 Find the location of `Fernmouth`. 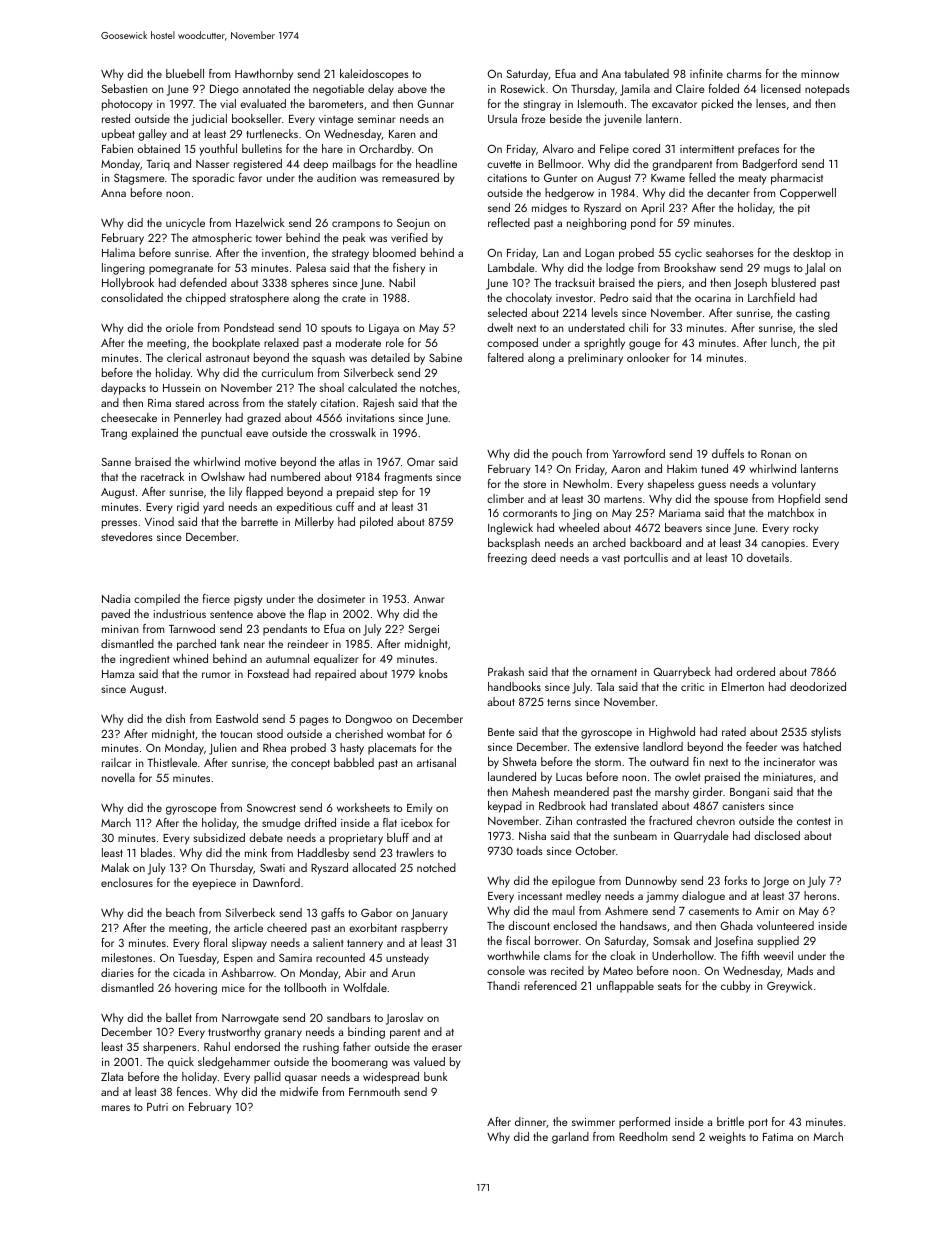

Fernmouth is located at coordinates (374, 1091).
